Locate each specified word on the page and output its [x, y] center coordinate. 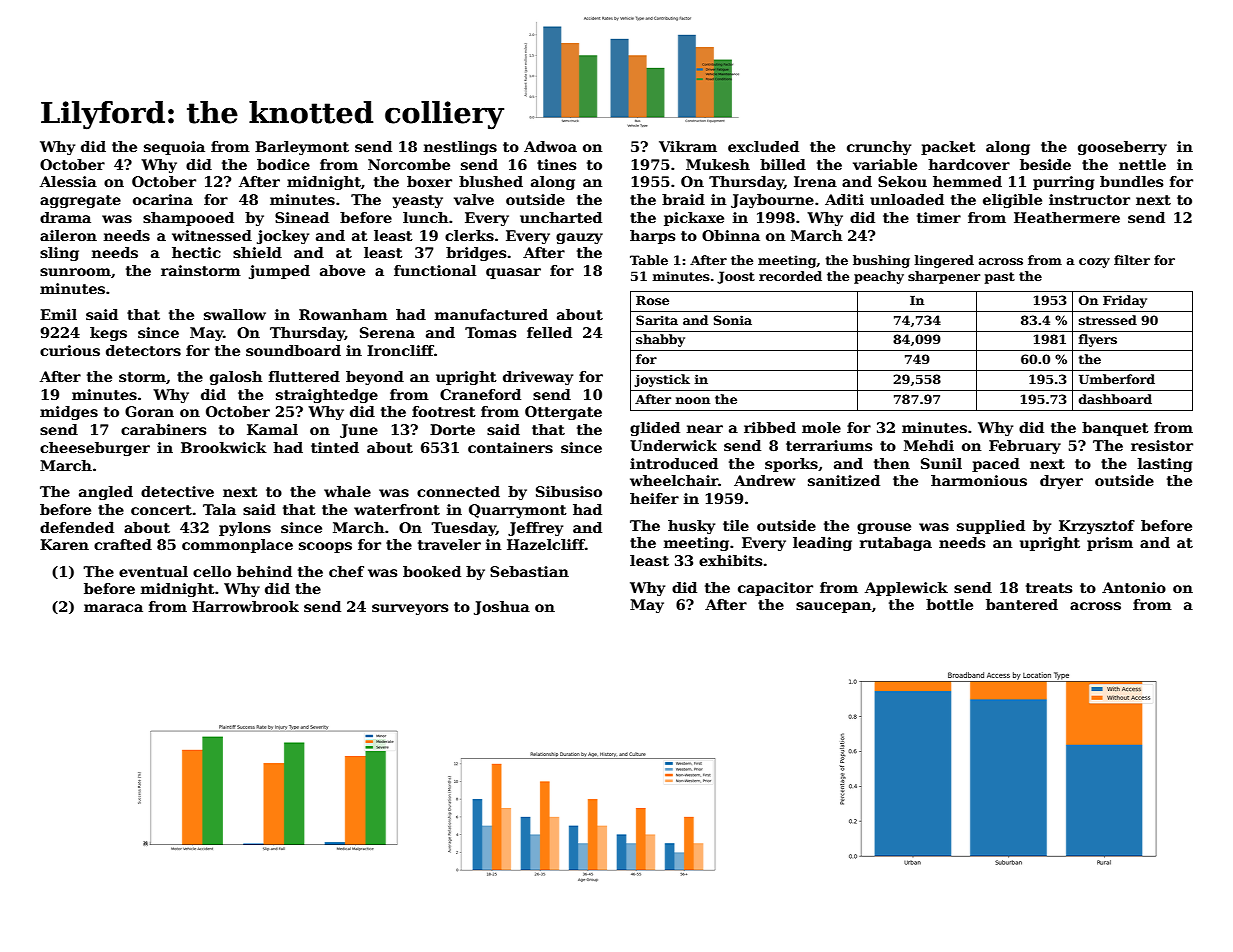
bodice [283, 164]
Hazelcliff [546, 544]
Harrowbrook [245, 606]
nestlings [460, 148]
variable [885, 164]
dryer [1061, 482]
